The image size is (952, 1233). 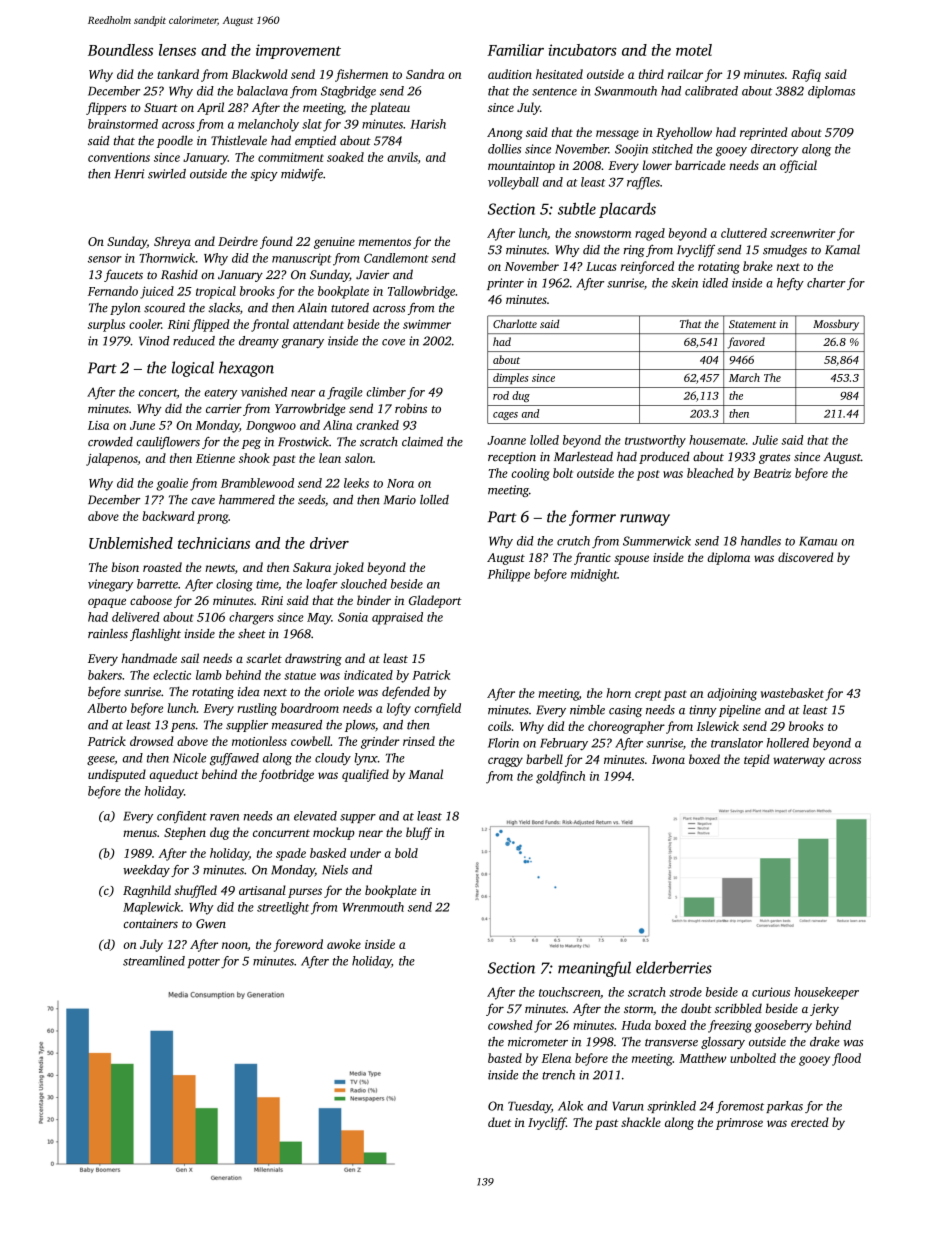 What do you see at coordinates (664, 458) in the screenshot?
I see `produced` at bounding box center [664, 458].
